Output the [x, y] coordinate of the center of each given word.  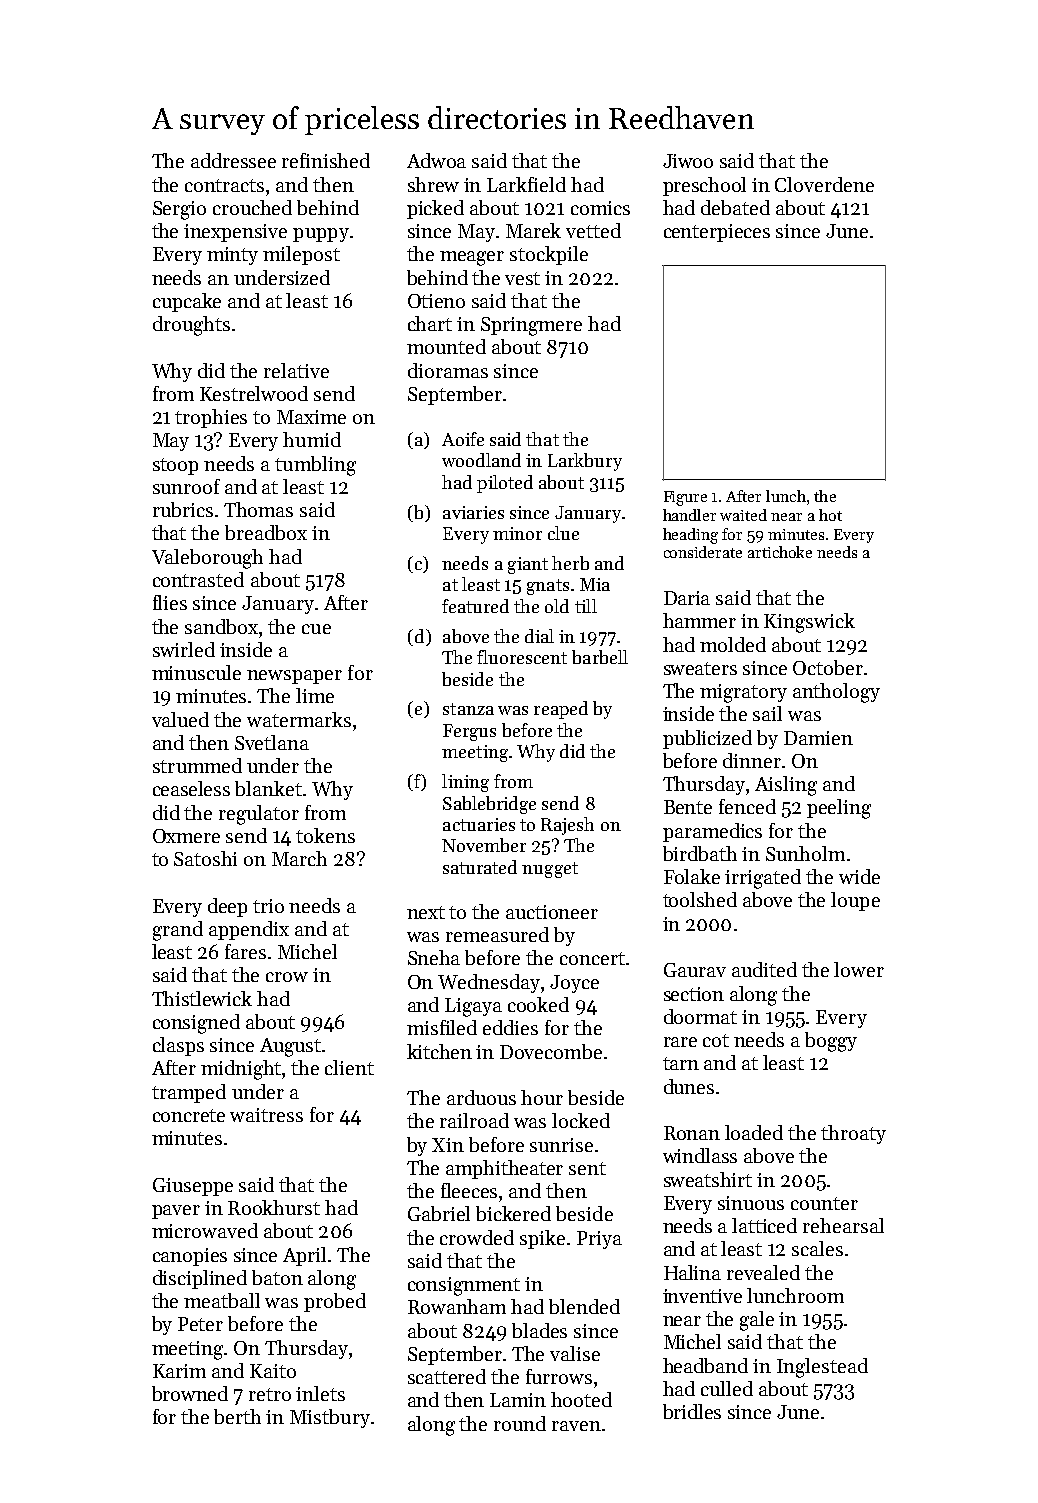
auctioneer [552, 912]
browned [190, 1393]
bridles [692, 1411]
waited [743, 515]
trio [268, 906]
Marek [533, 230]
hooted [581, 1399]
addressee [233, 160]
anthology [836, 693]
